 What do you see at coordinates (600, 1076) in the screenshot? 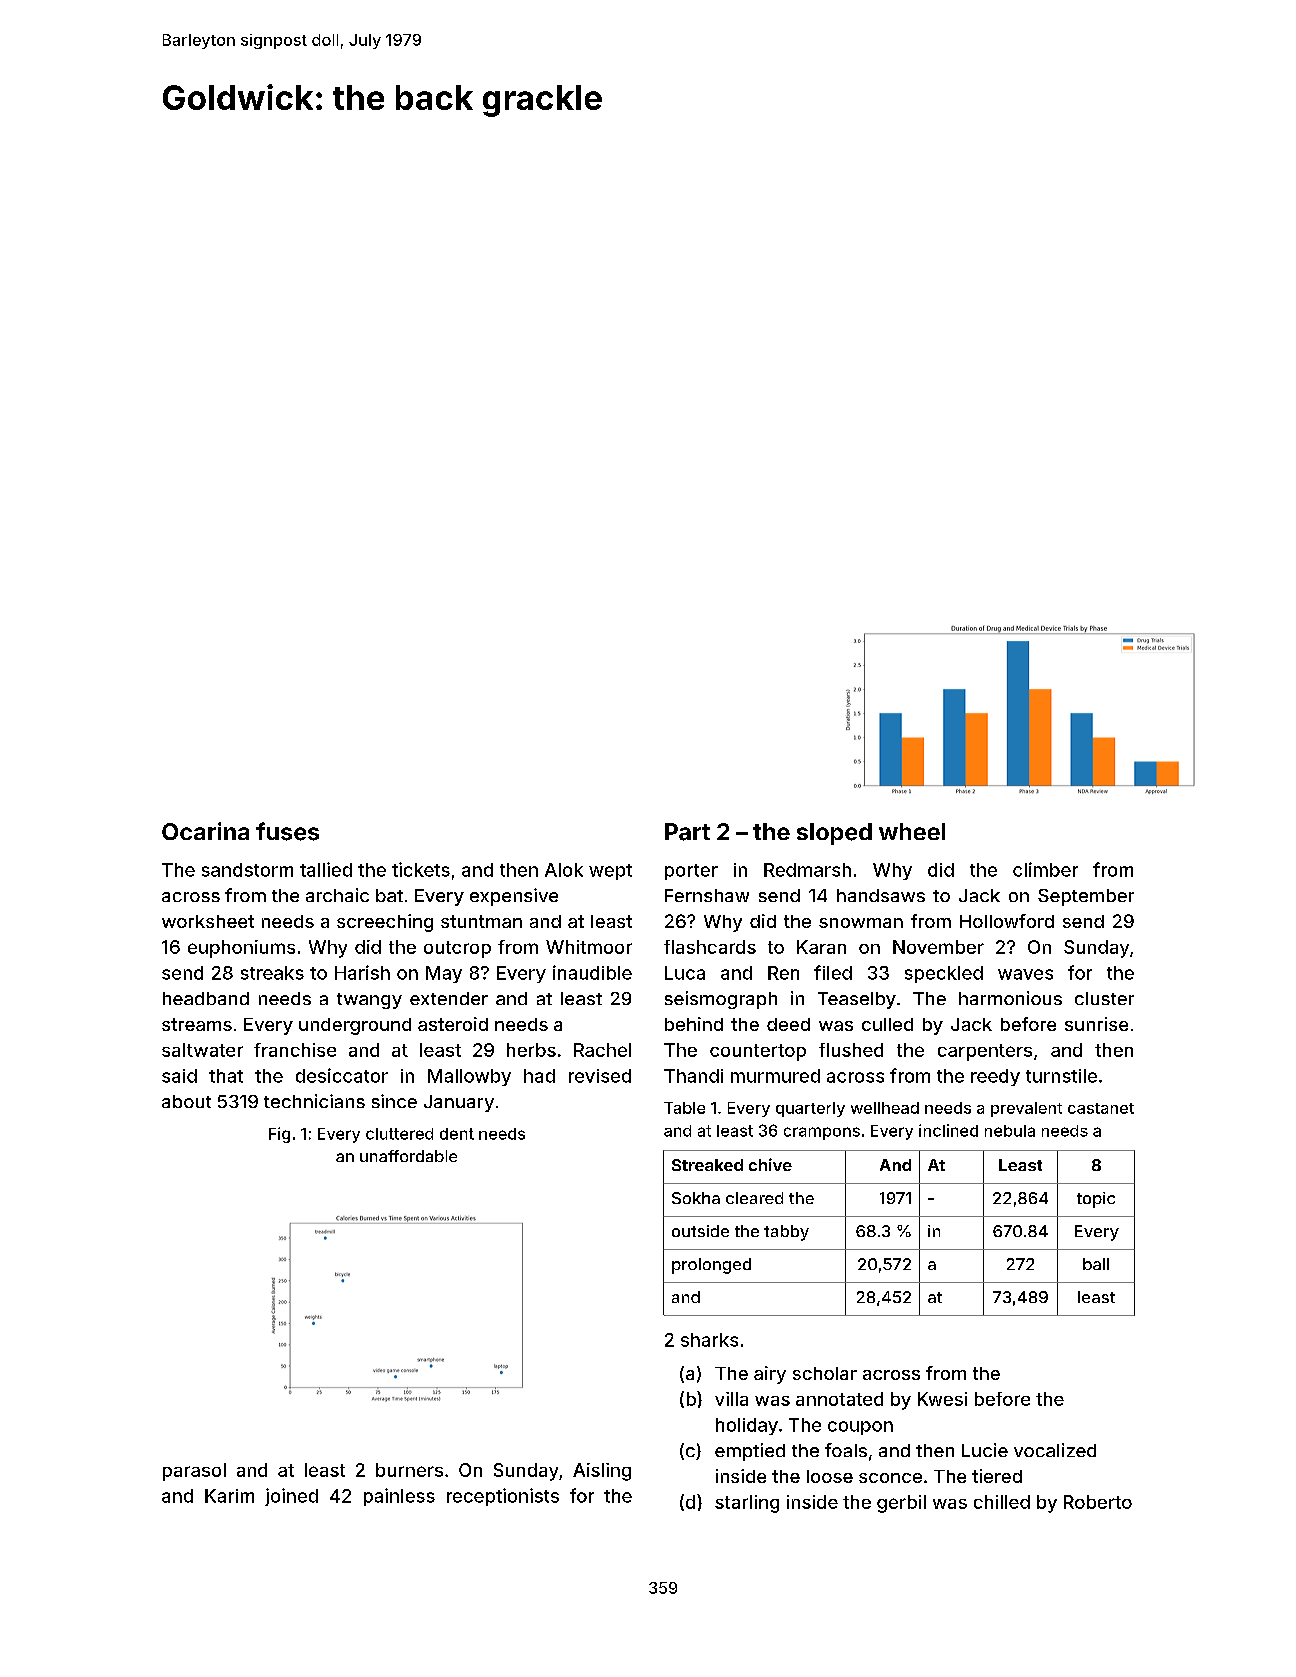
I see `revised` at bounding box center [600, 1076].
